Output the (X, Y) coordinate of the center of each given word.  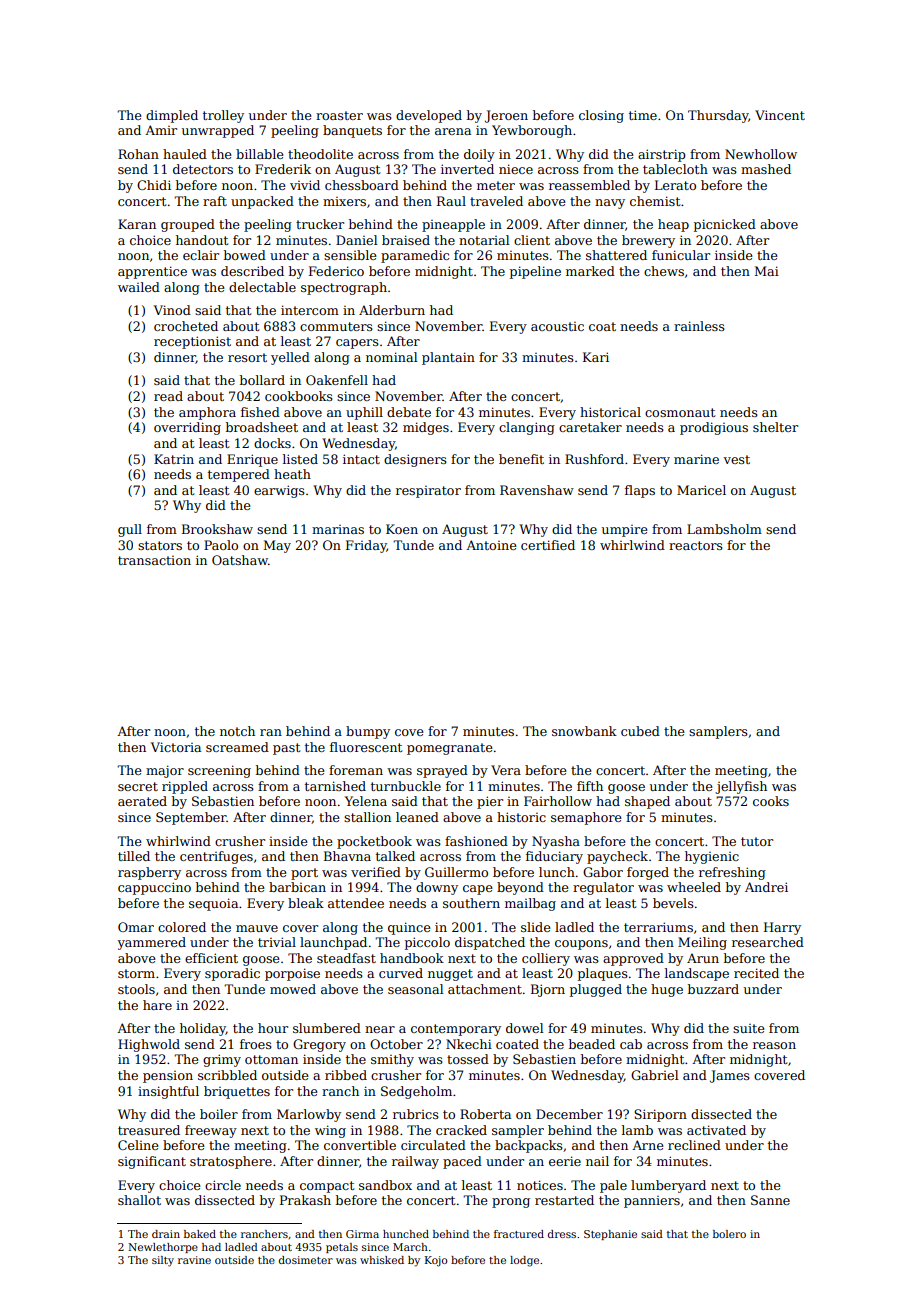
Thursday (718, 116)
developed (429, 116)
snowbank (584, 731)
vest (737, 459)
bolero (729, 1234)
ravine (194, 1260)
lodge (524, 1261)
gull (130, 530)
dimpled (172, 116)
